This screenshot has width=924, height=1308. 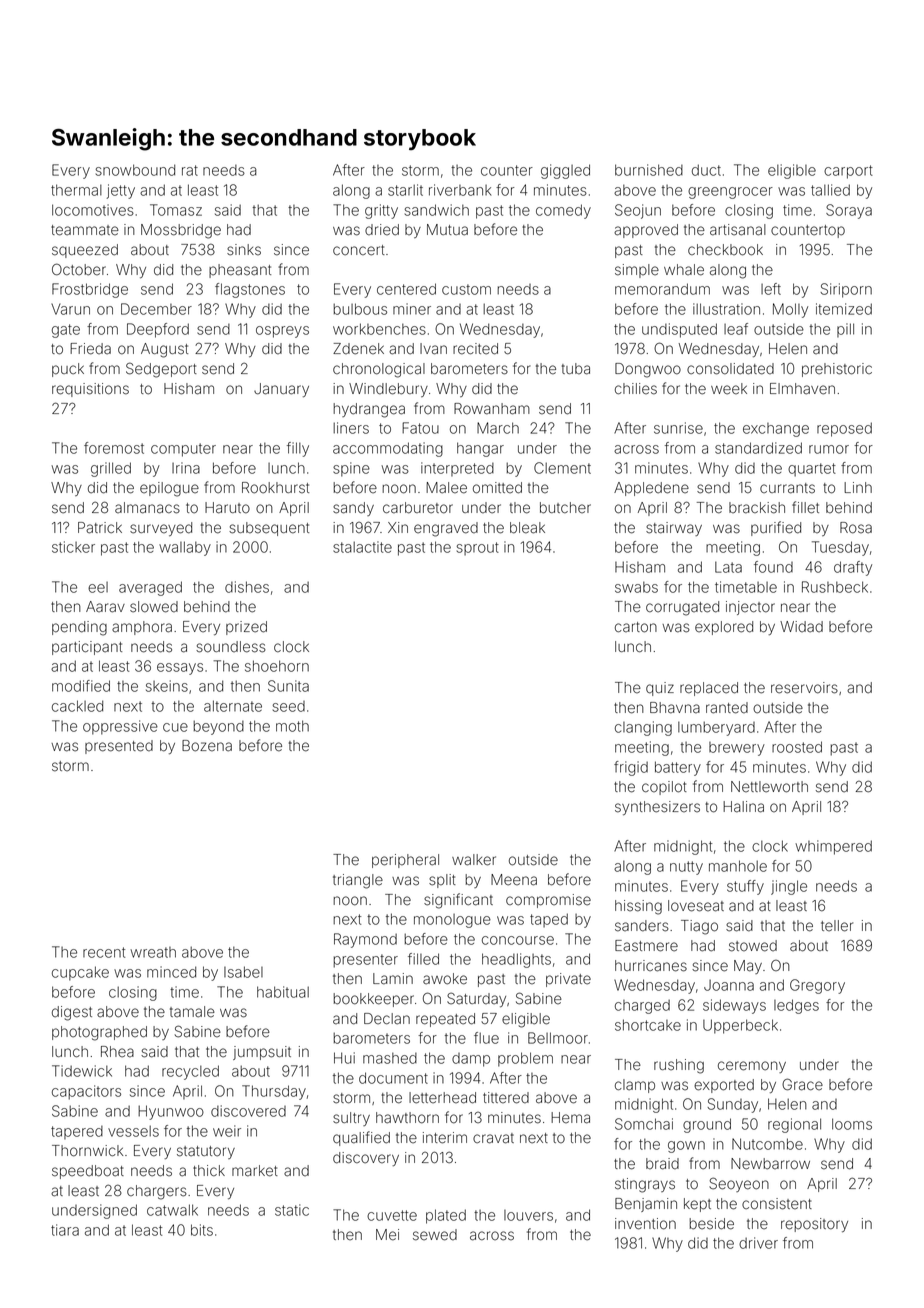 What do you see at coordinates (202, 1230) in the screenshot?
I see `bits` at bounding box center [202, 1230].
